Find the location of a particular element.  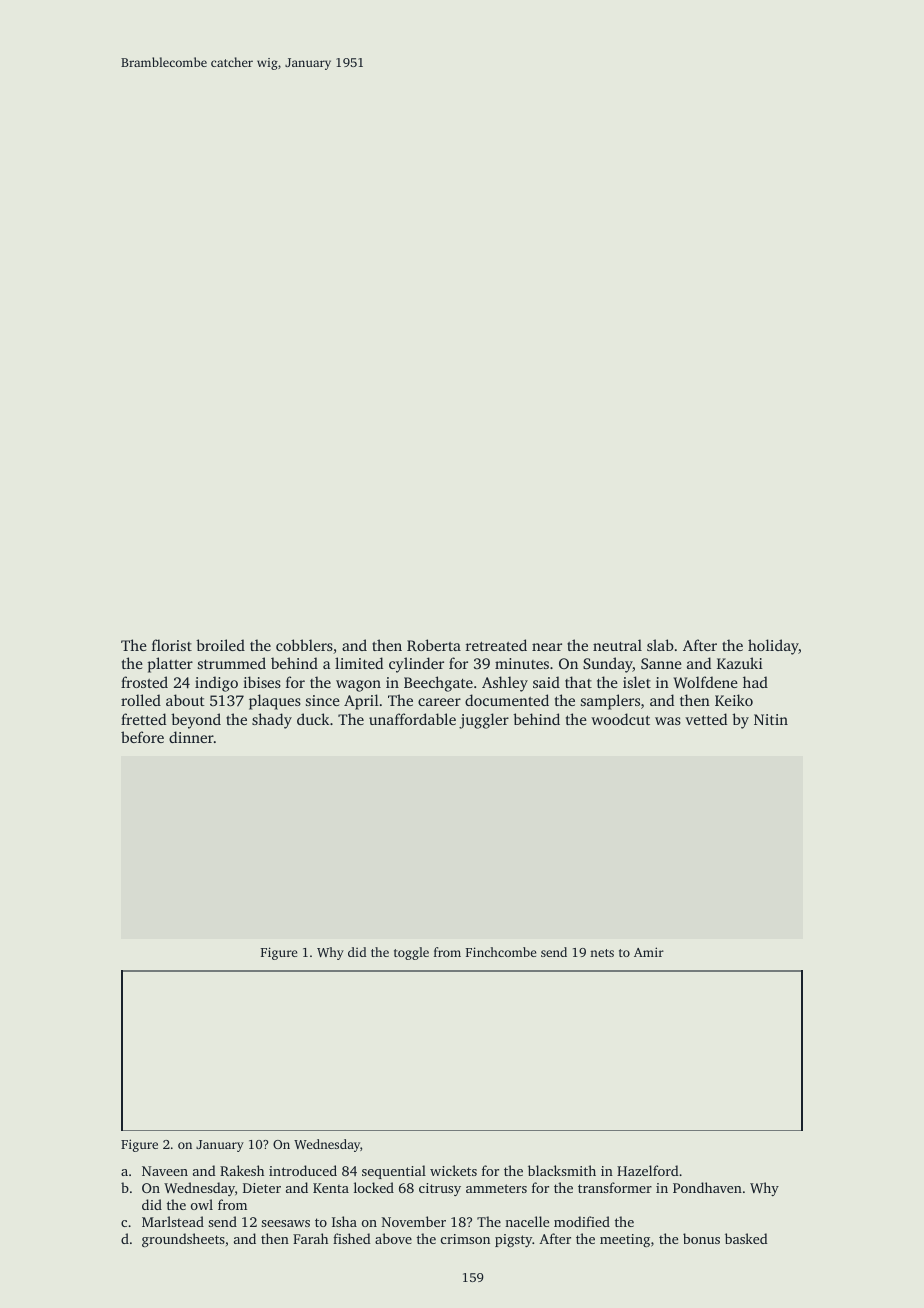

neutral is located at coordinates (617, 645).
